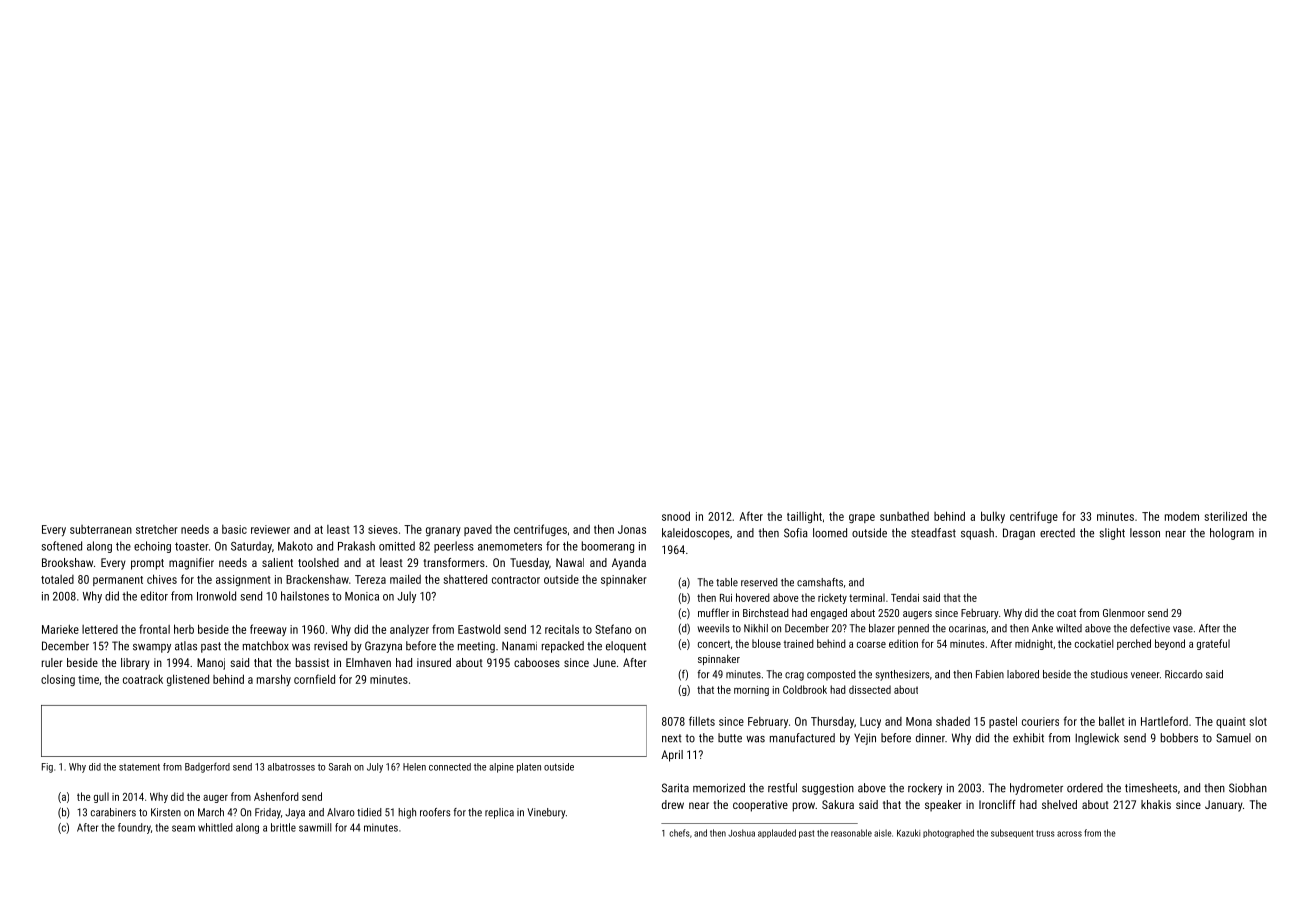  What do you see at coordinates (268, 630) in the page?
I see `freeway` at bounding box center [268, 630].
